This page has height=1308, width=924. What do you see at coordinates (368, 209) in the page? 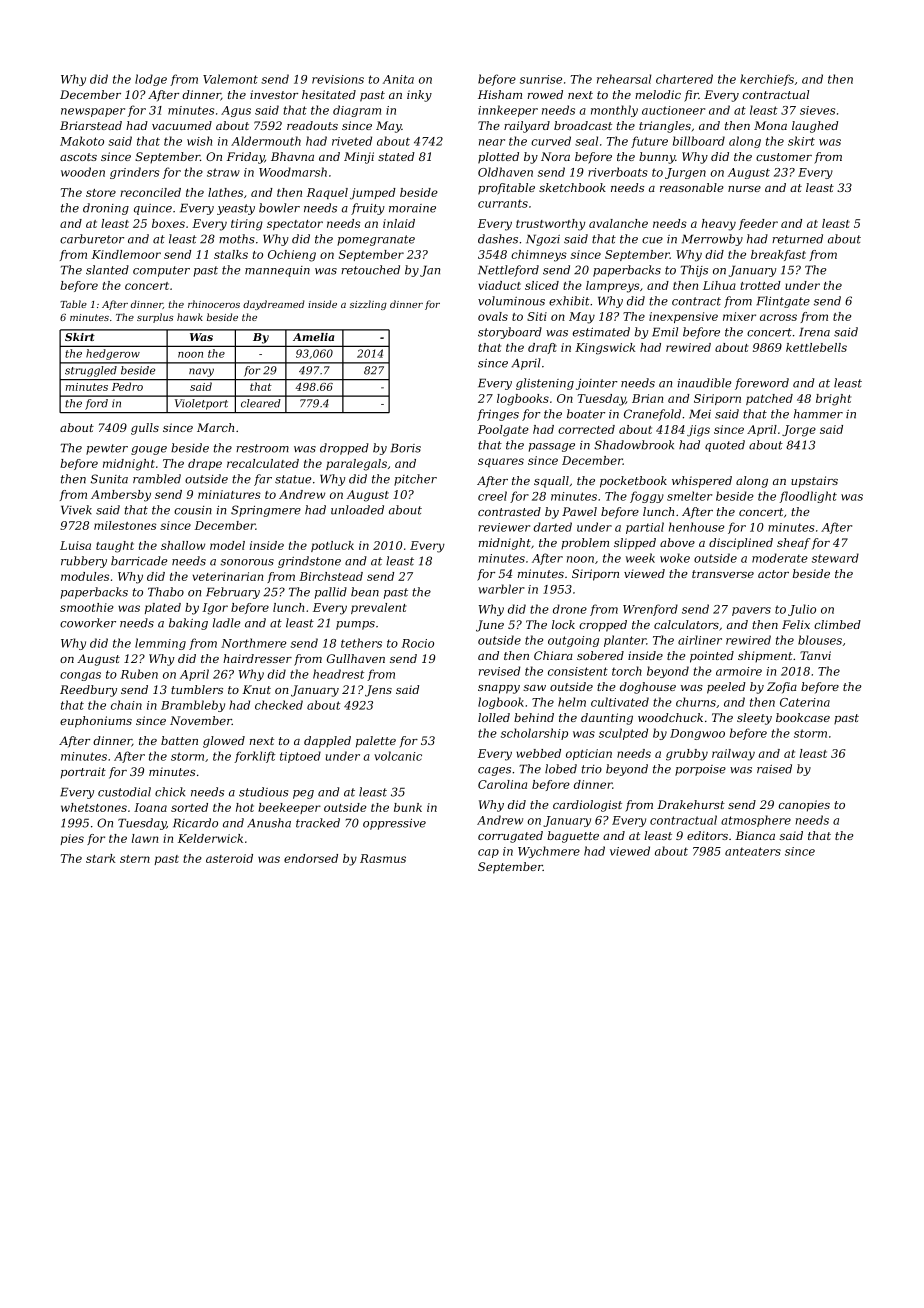
I see `fruity` at bounding box center [368, 209].
